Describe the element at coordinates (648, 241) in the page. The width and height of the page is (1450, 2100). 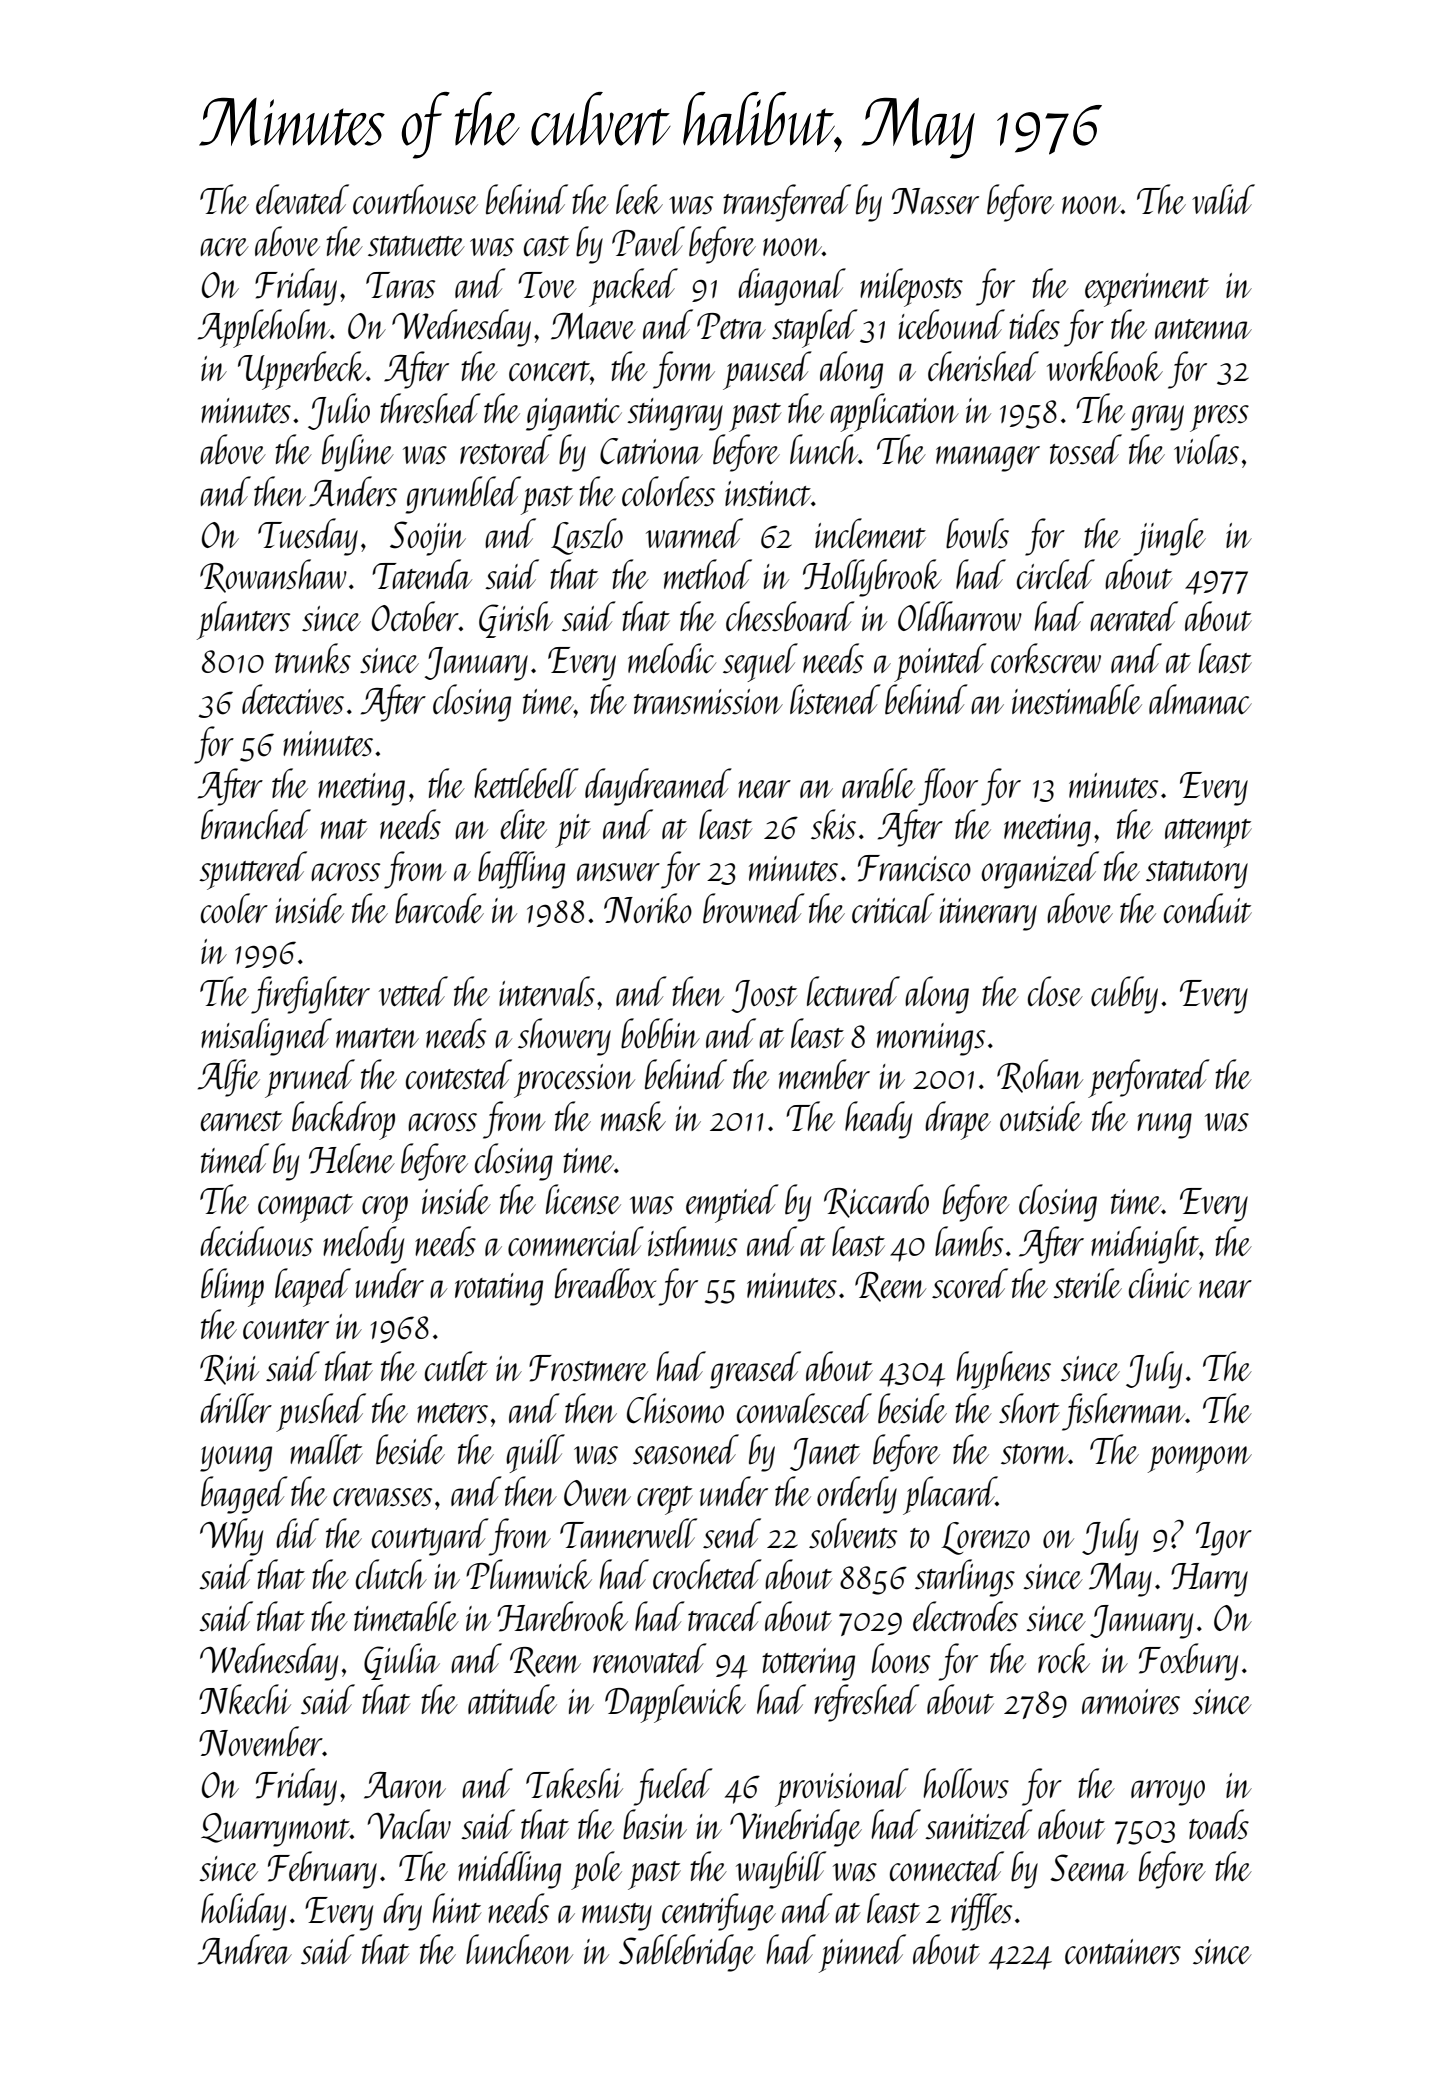
I see `Pavel` at that location.
